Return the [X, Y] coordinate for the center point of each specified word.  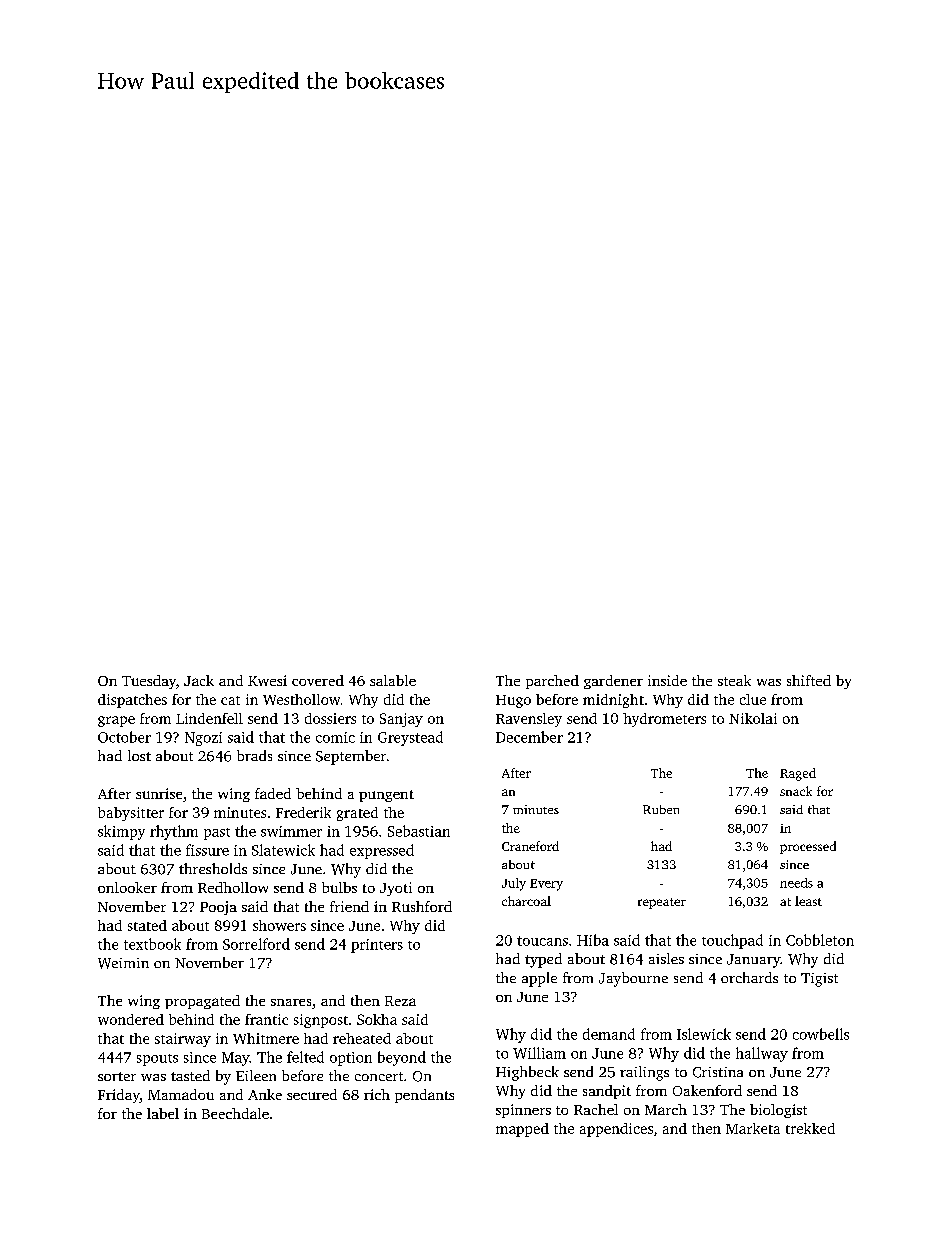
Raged [798, 774]
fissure [207, 850]
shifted [809, 680]
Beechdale [235, 1113]
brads [254, 755]
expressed [382, 851]
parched [552, 682]
